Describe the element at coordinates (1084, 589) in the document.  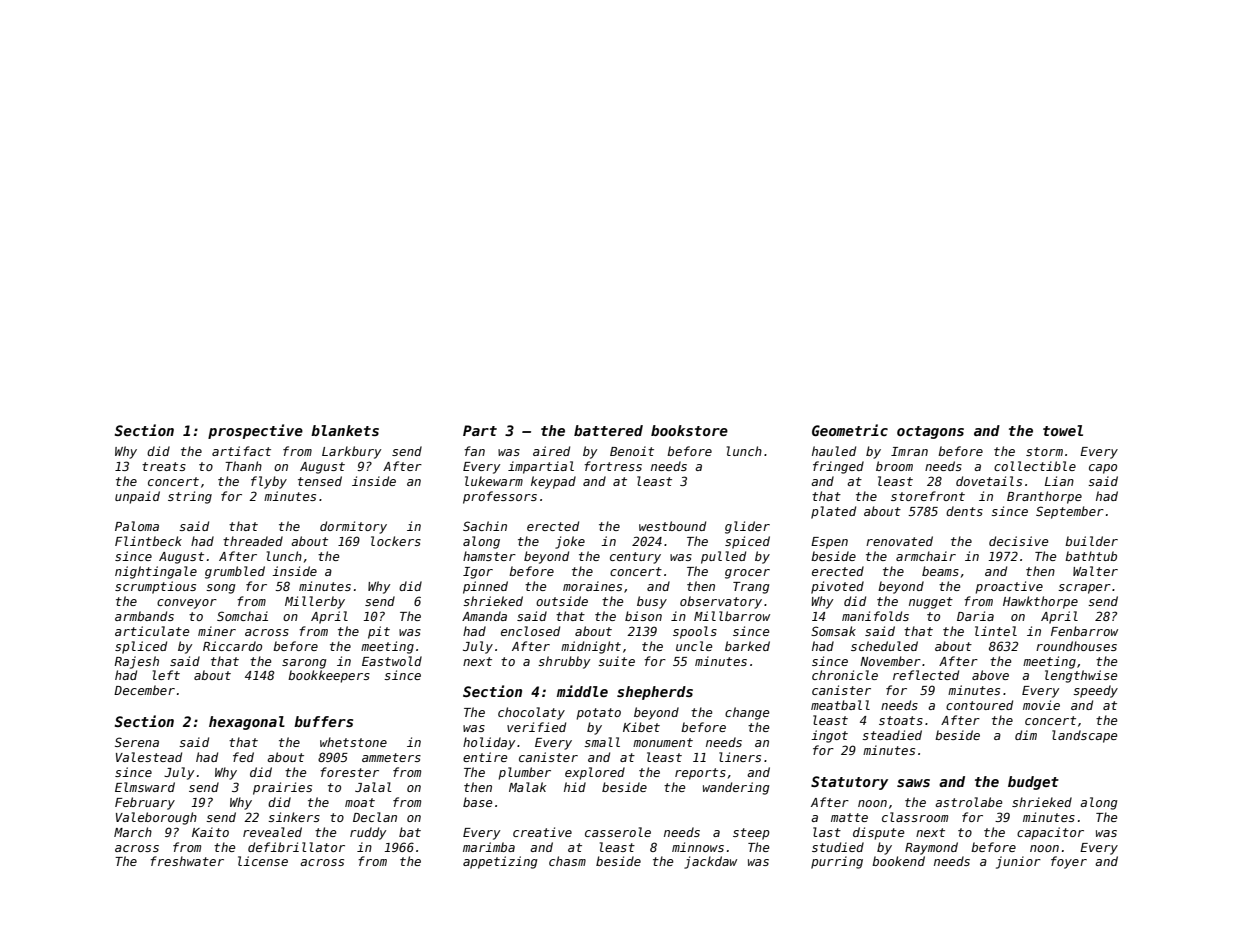
I see `scraper` at that location.
